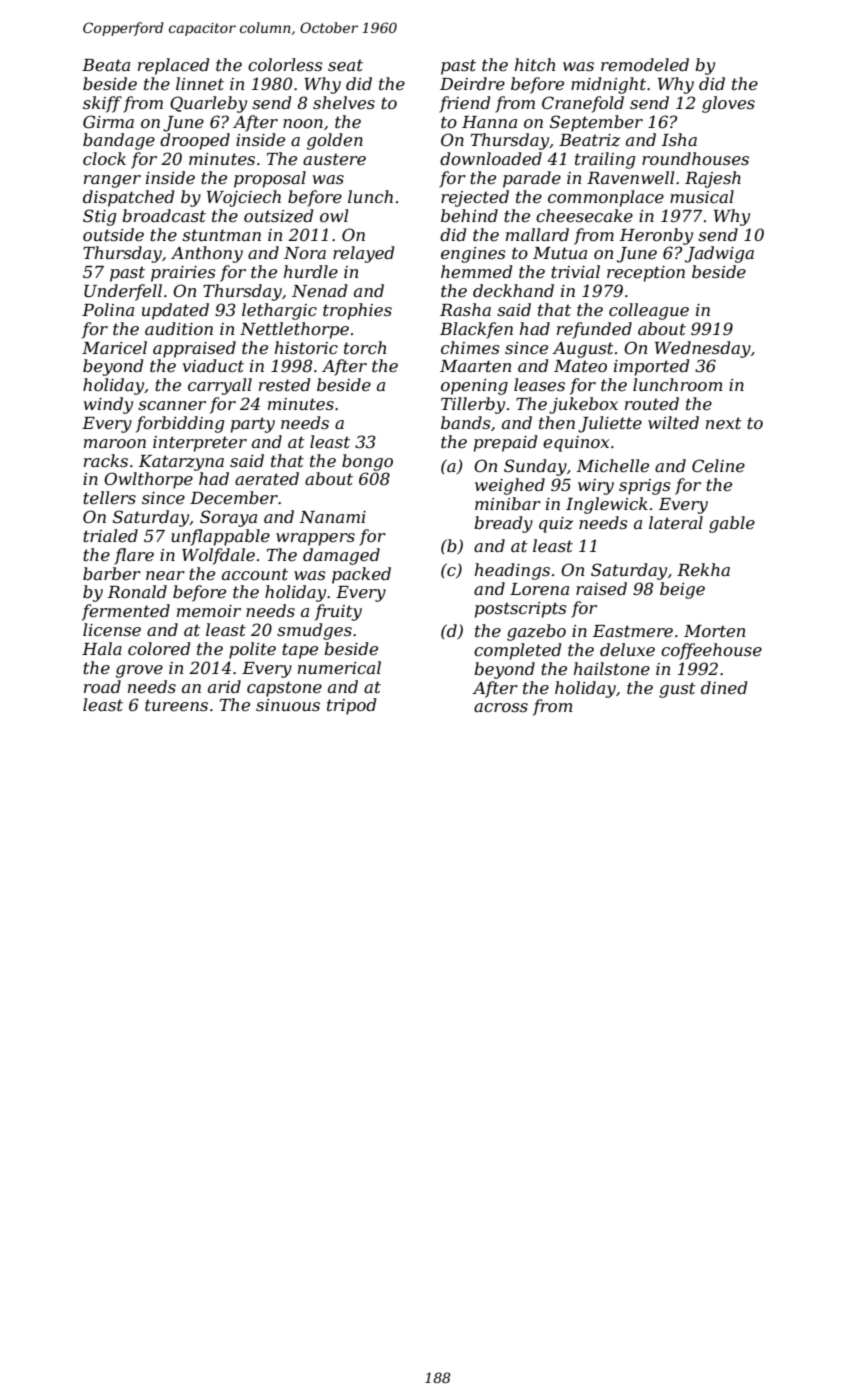  What do you see at coordinates (361, 575) in the screenshot?
I see `packed` at bounding box center [361, 575].
